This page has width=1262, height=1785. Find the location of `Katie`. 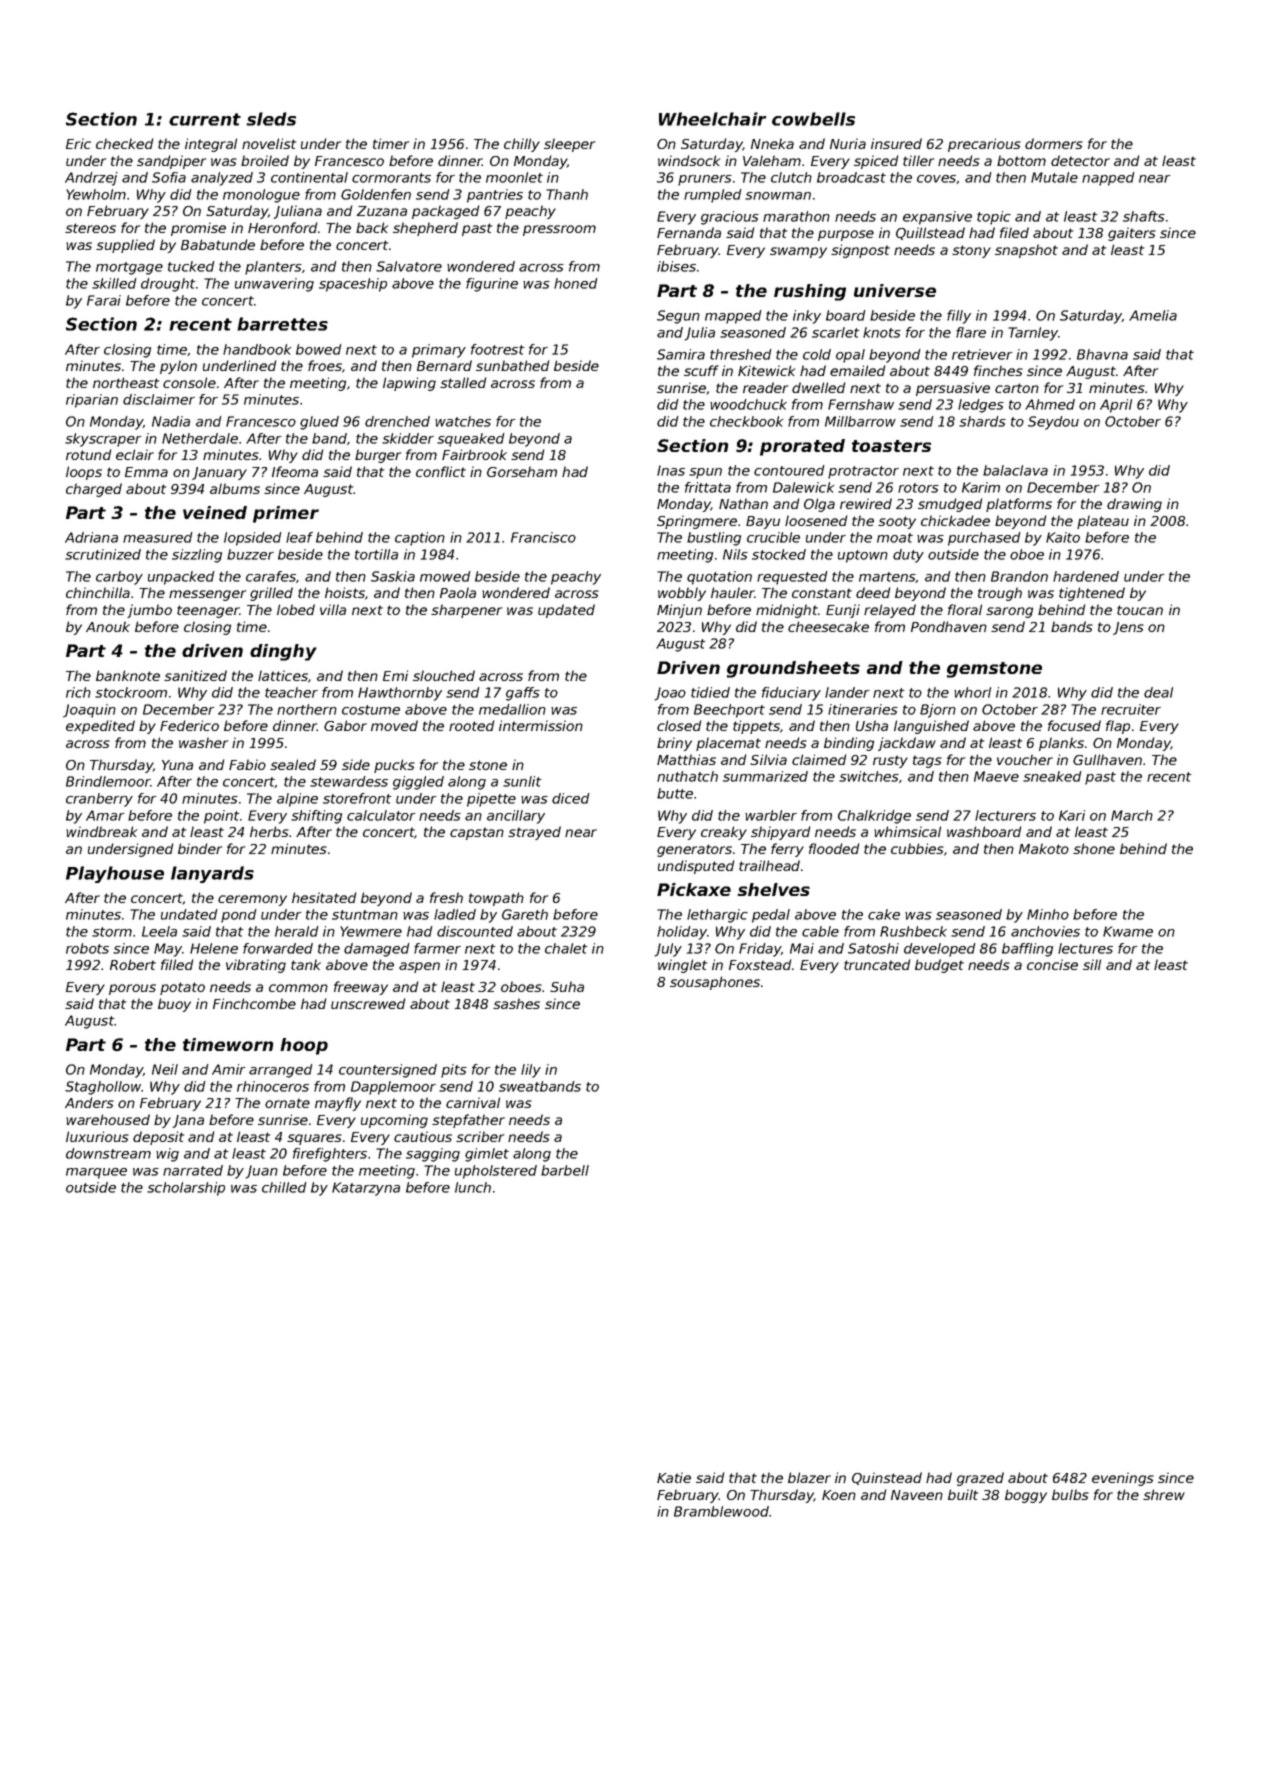

Katie is located at coordinates (674, 1477).
